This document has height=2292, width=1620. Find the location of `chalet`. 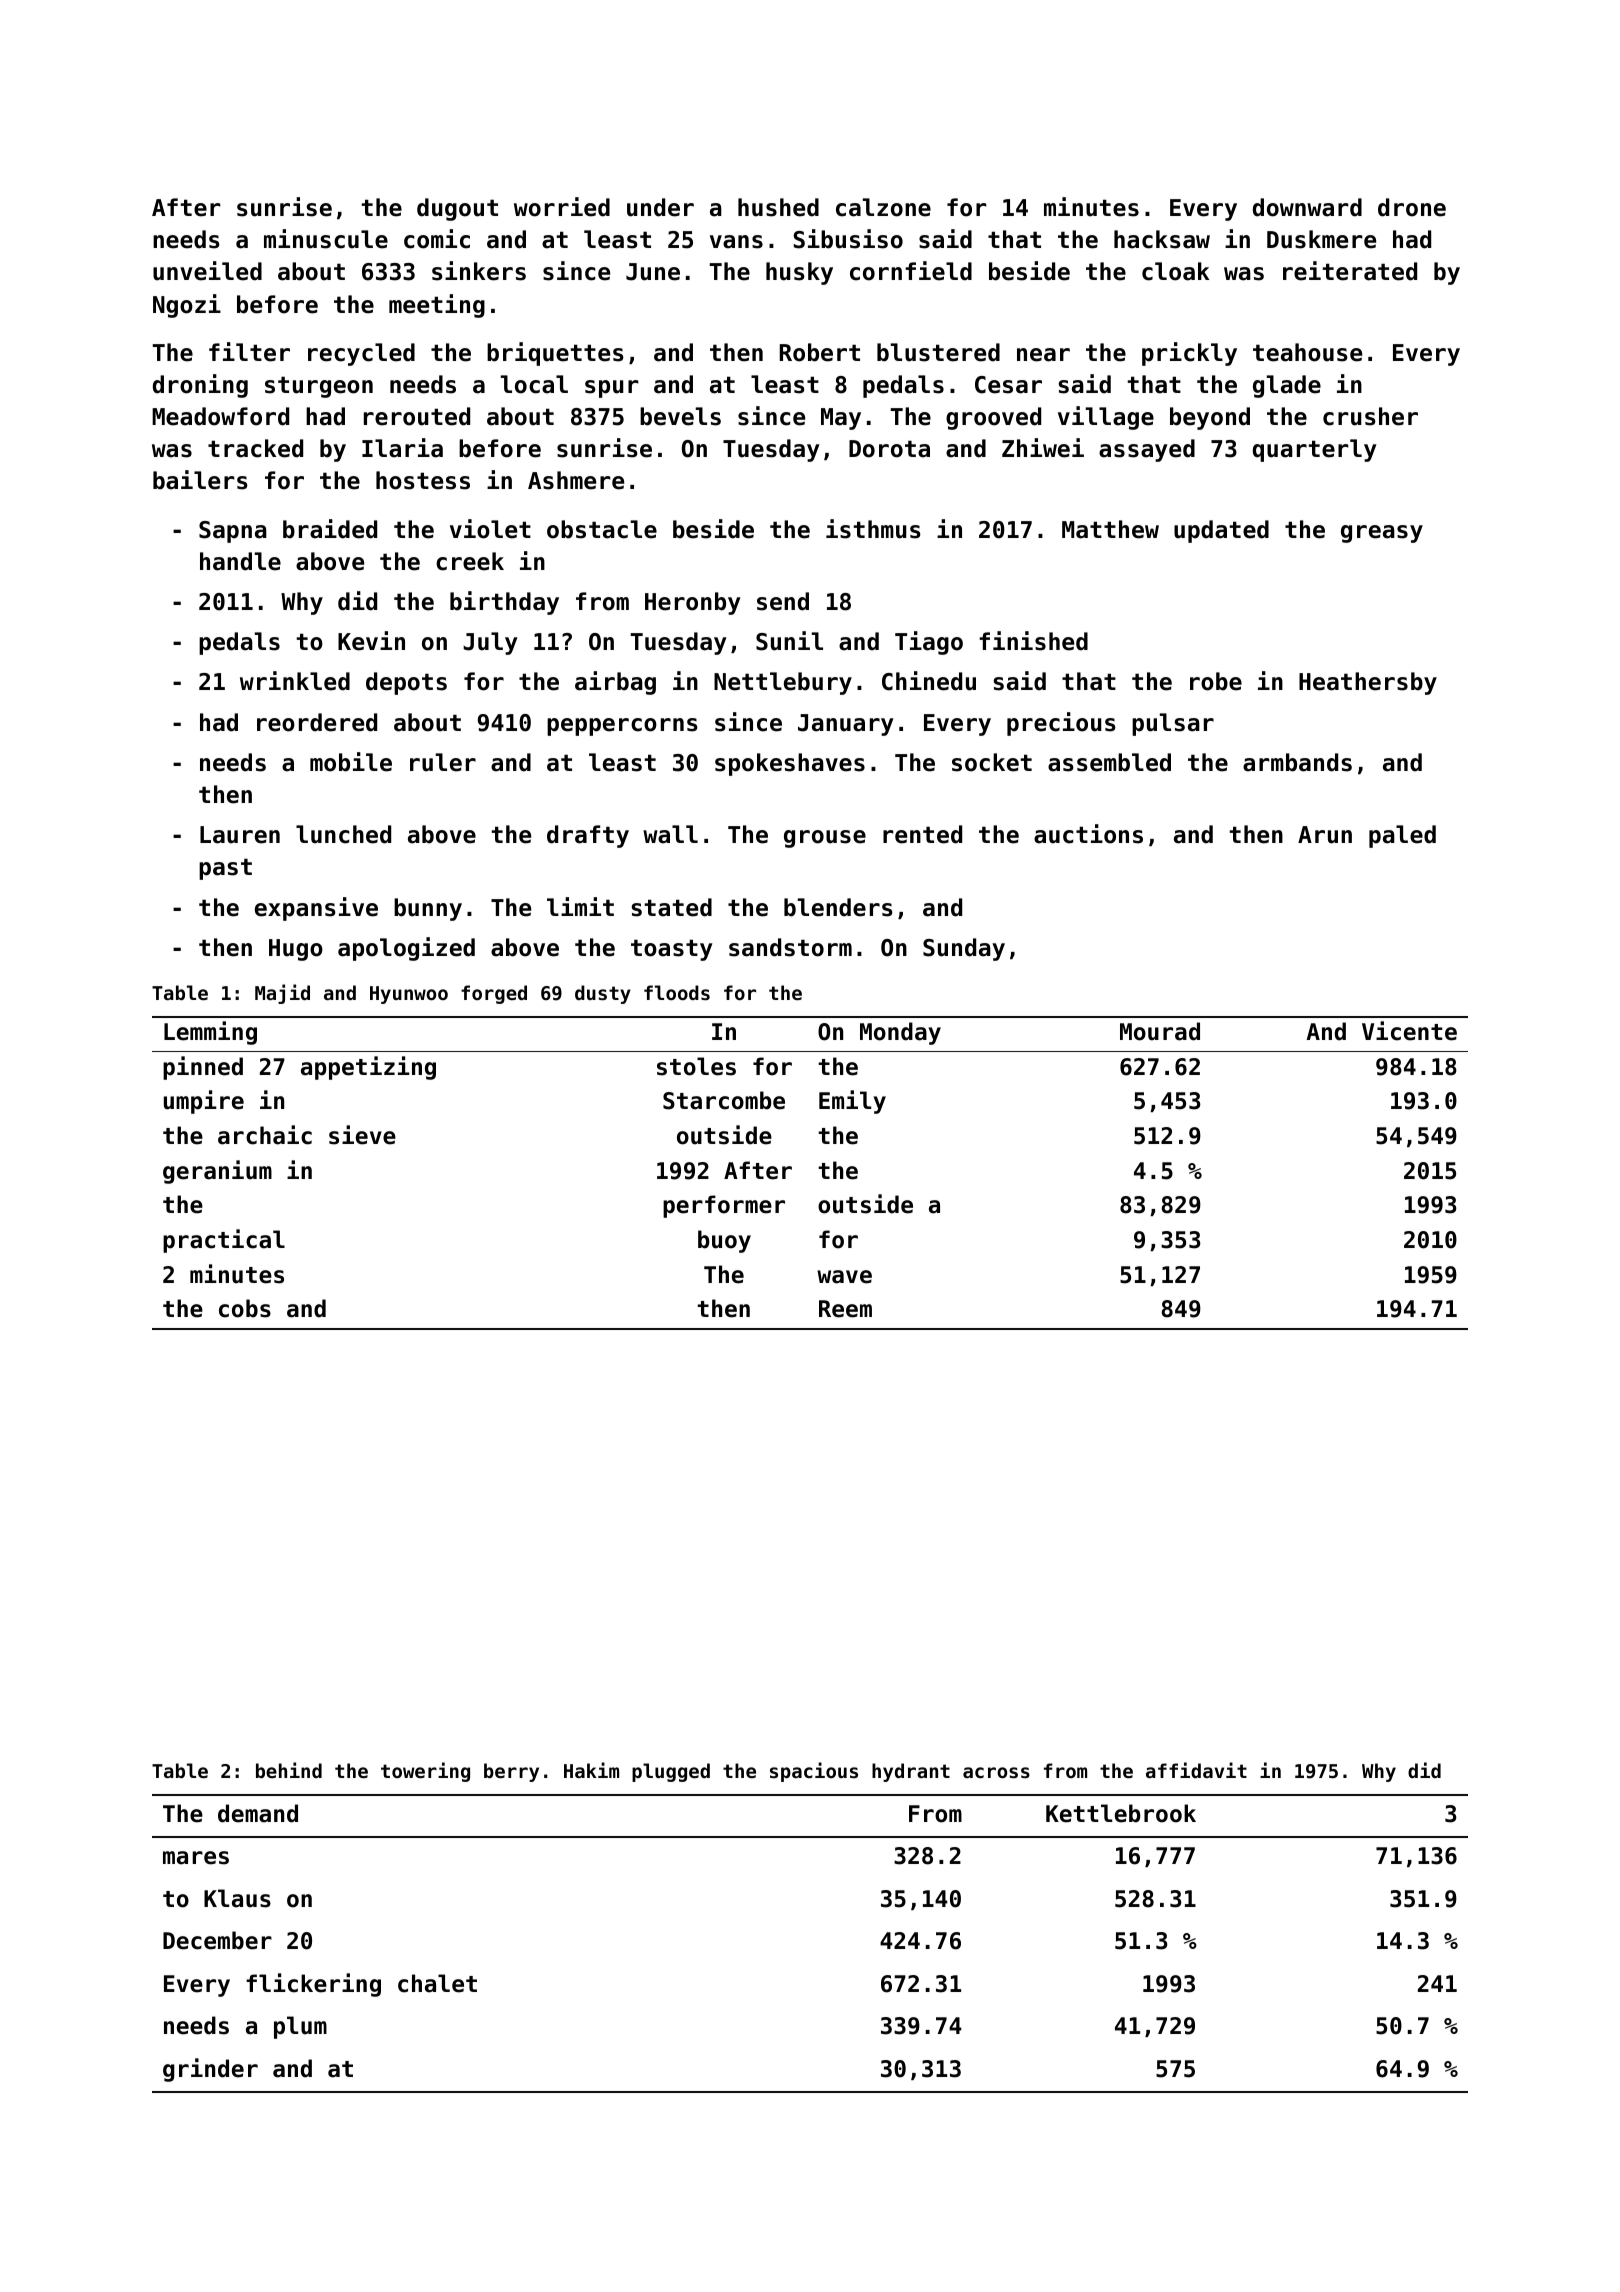

chalet is located at coordinates (437, 1983).
